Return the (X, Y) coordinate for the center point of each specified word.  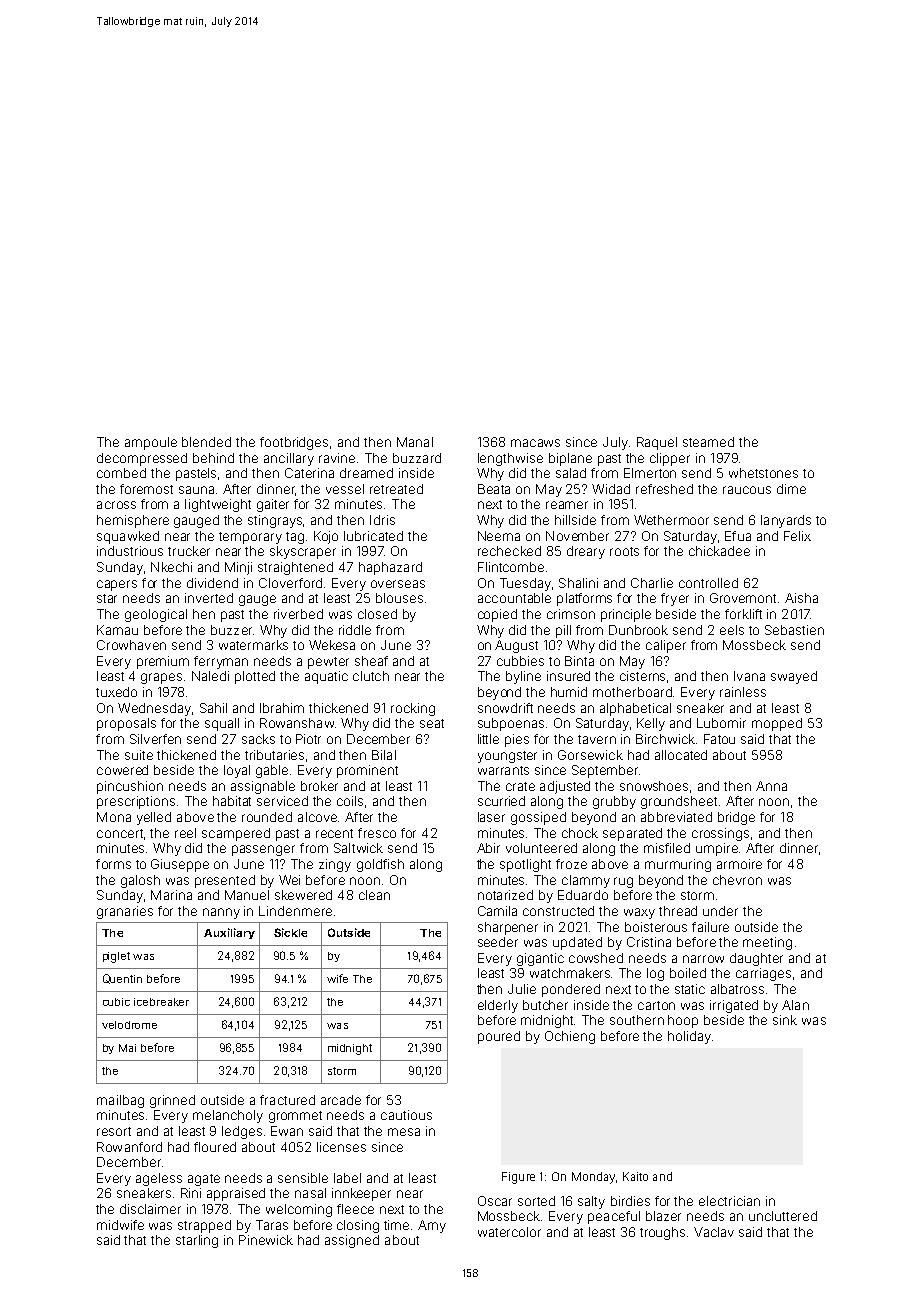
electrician (729, 1201)
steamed (708, 442)
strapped (204, 1226)
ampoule (151, 443)
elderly (498, 1006)
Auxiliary (229, 933)
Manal (415, 442)
